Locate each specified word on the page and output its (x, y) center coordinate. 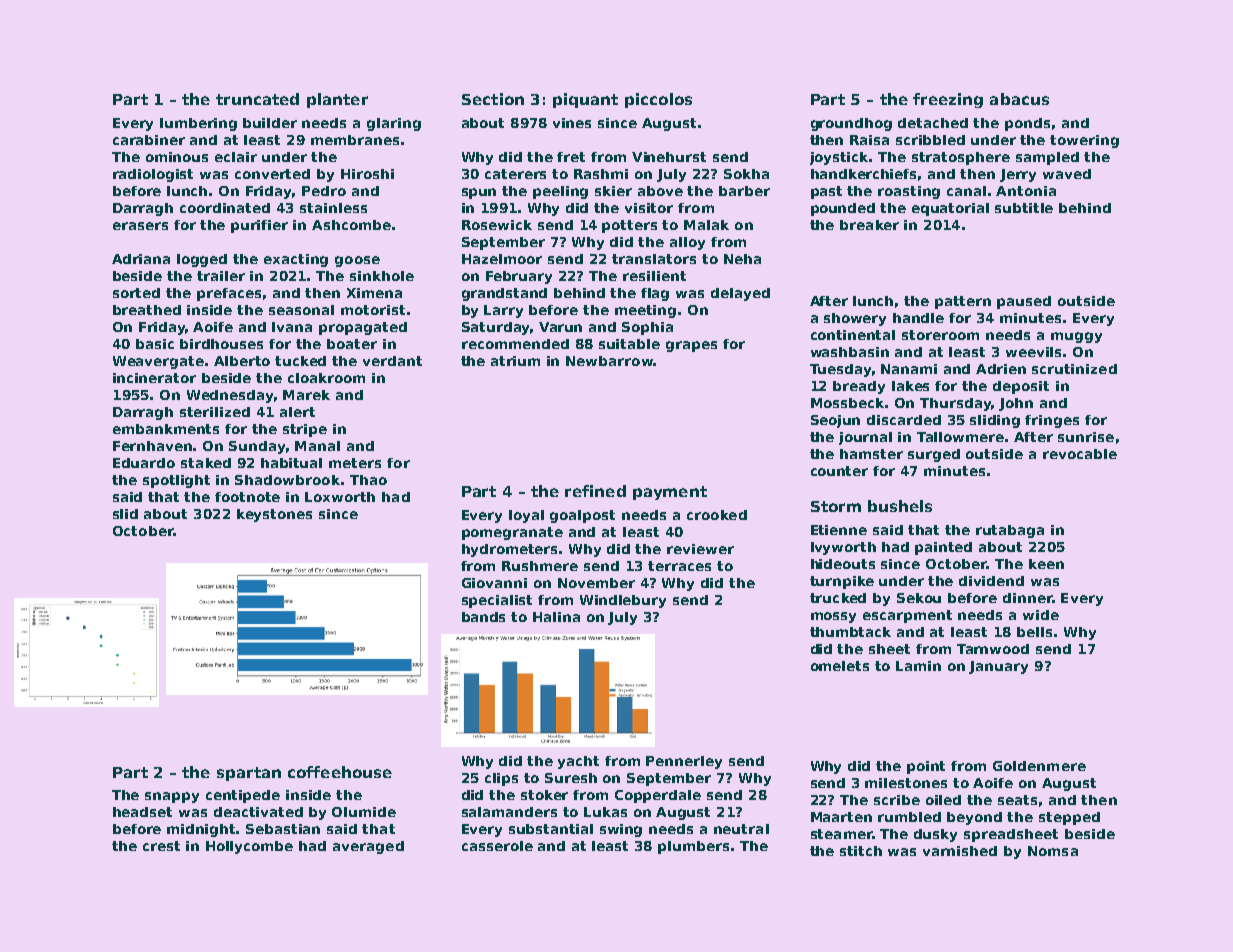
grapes (691, 346)
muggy (1076, 337)
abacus (1019, 99)
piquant (585, 100)
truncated (257, 99)
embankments (166, 429)
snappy (172, 797)
